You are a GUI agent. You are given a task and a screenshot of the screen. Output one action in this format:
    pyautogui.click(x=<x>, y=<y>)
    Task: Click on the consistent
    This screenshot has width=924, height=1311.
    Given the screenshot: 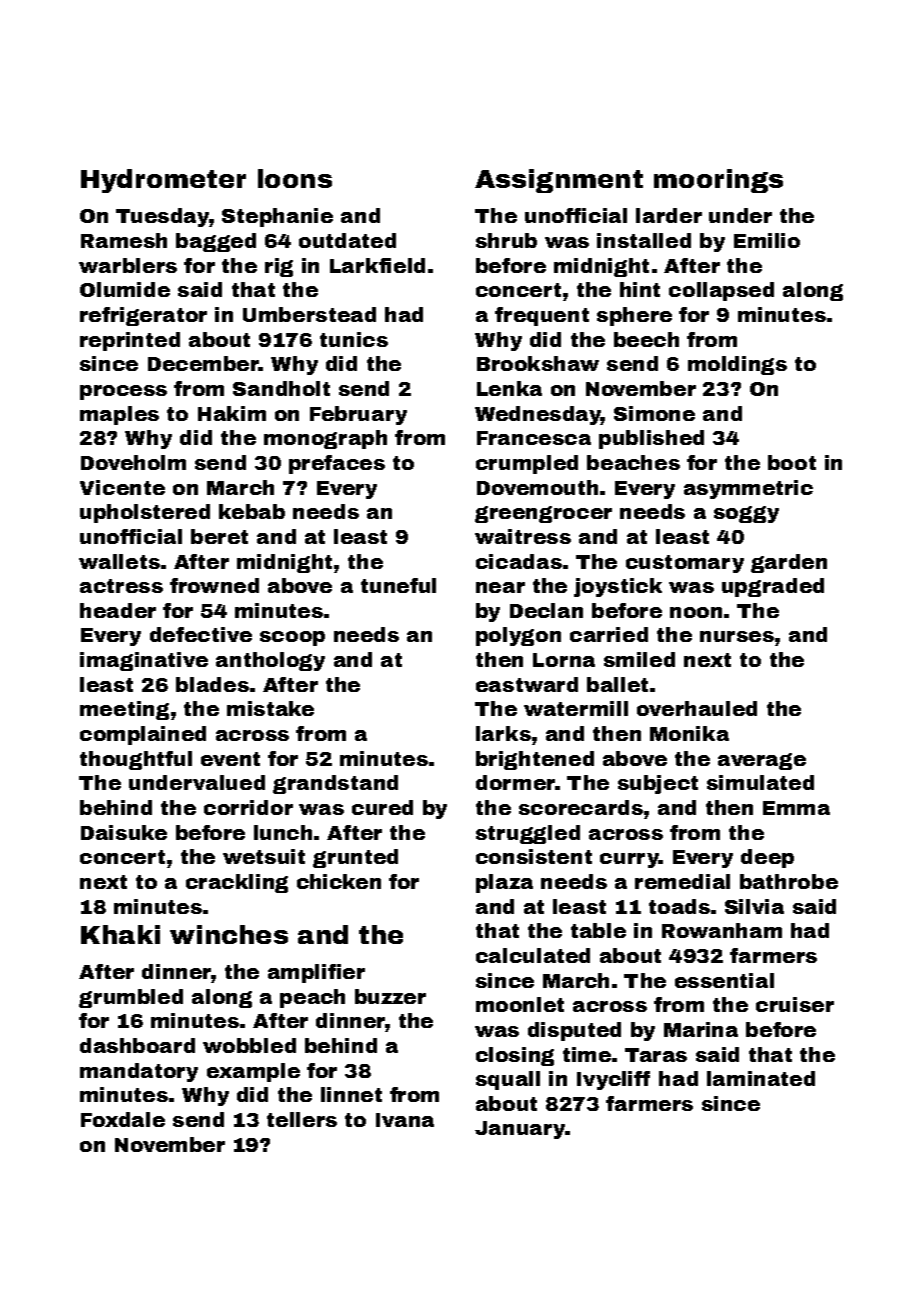 What is the action you would take?
    pyautogui.click(x=534, y=856)
